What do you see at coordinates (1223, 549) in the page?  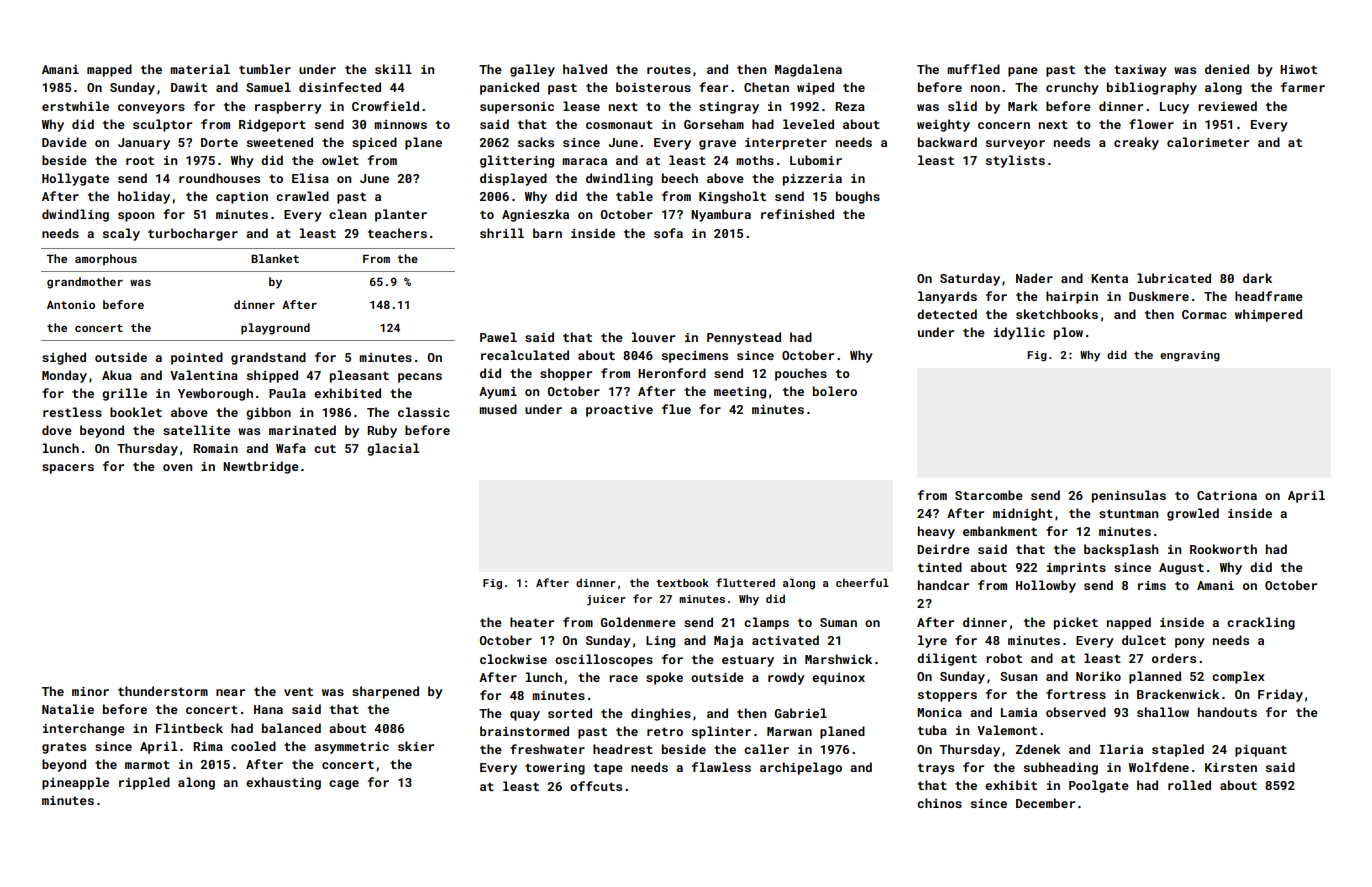 I see `Rookworth` at bounding box center [1223, 549].
